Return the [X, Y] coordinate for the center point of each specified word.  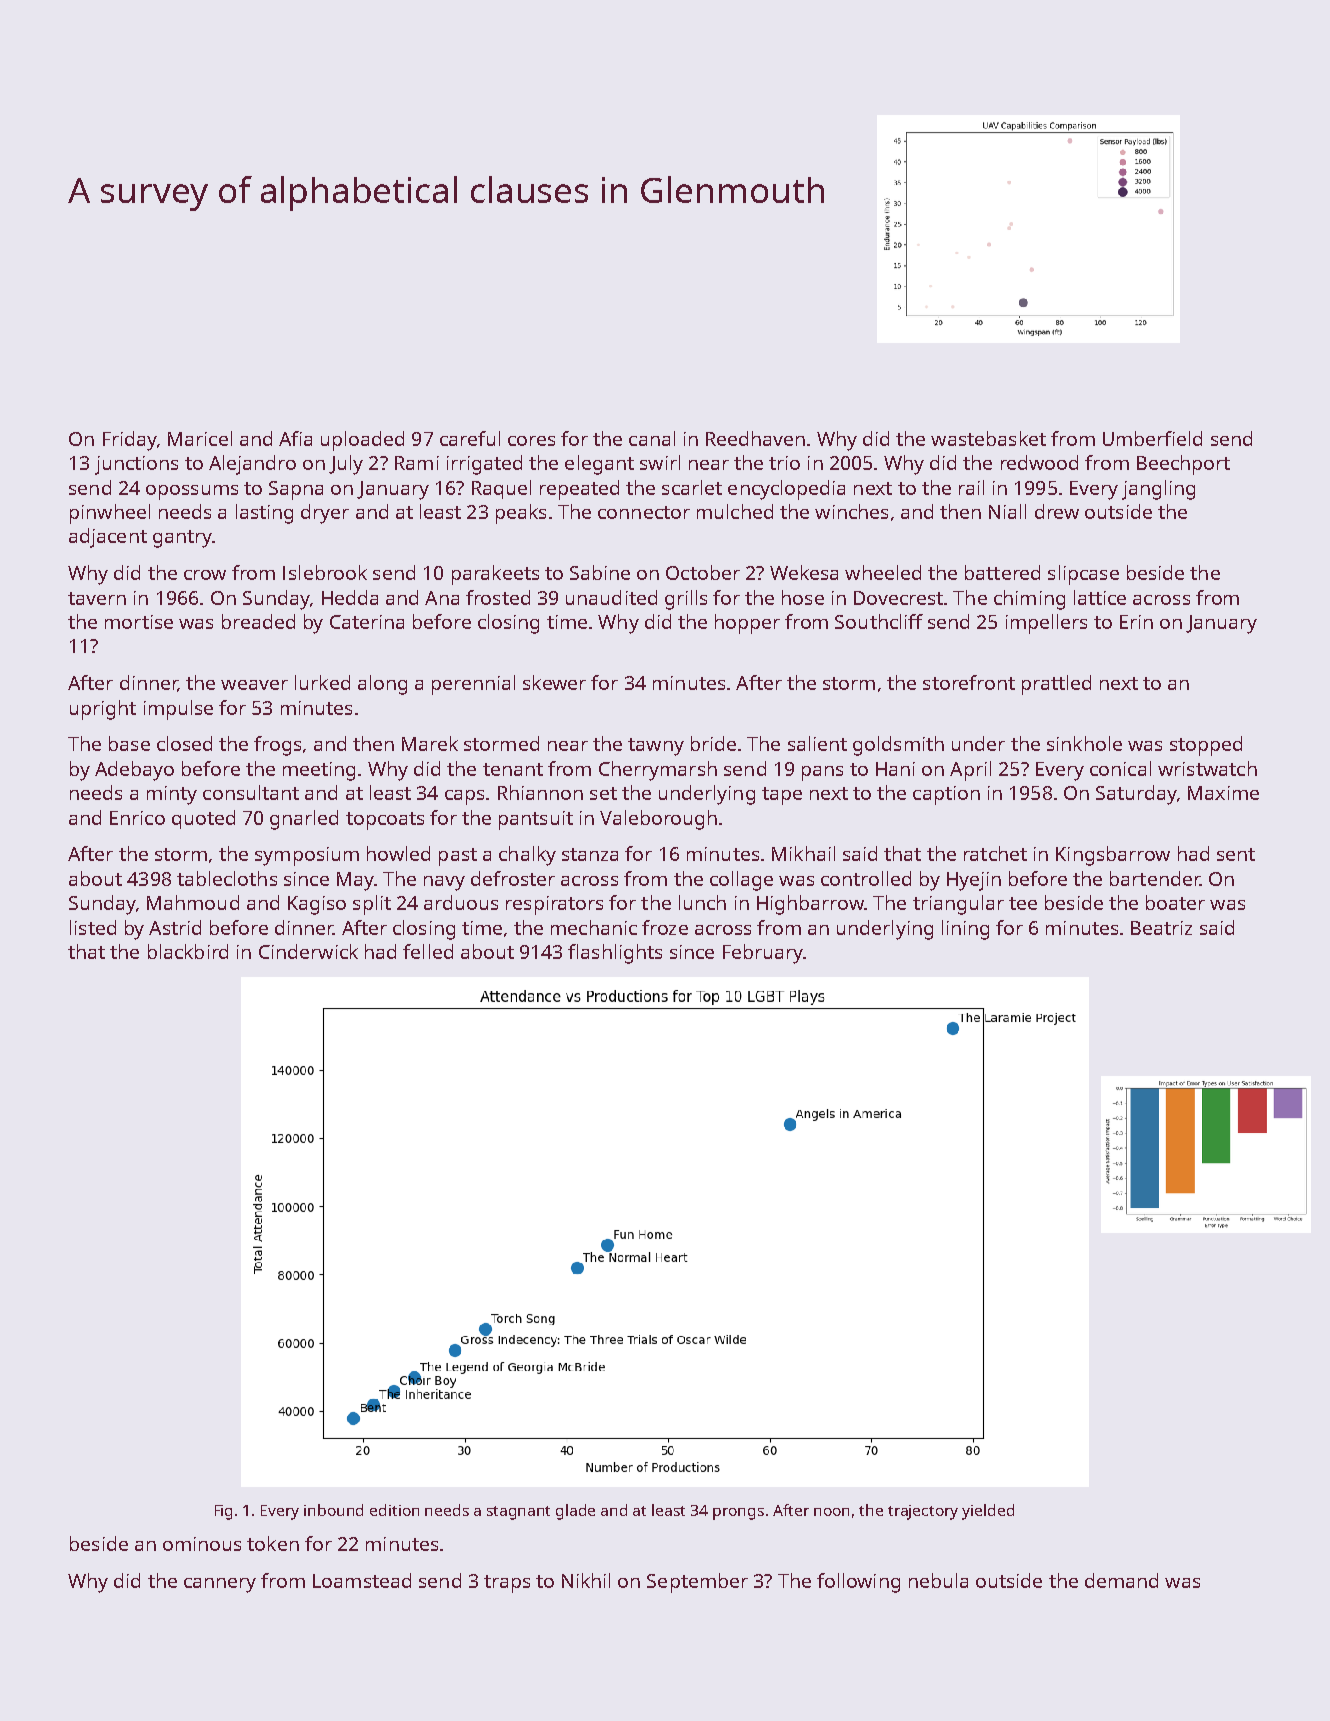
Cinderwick [308, 951]
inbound [333, 1510]
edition [394, 1510]
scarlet [692, 487]
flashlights [615, 954]
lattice [1100, 597]
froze [665, 927]
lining [965, 930]
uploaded [362, 441]
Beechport [1183, 465]
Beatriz [1161, 928]
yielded [988, 1512]
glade [575, 1512]
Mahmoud [193, 902]
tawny [656, 747]
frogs [277, 746]
